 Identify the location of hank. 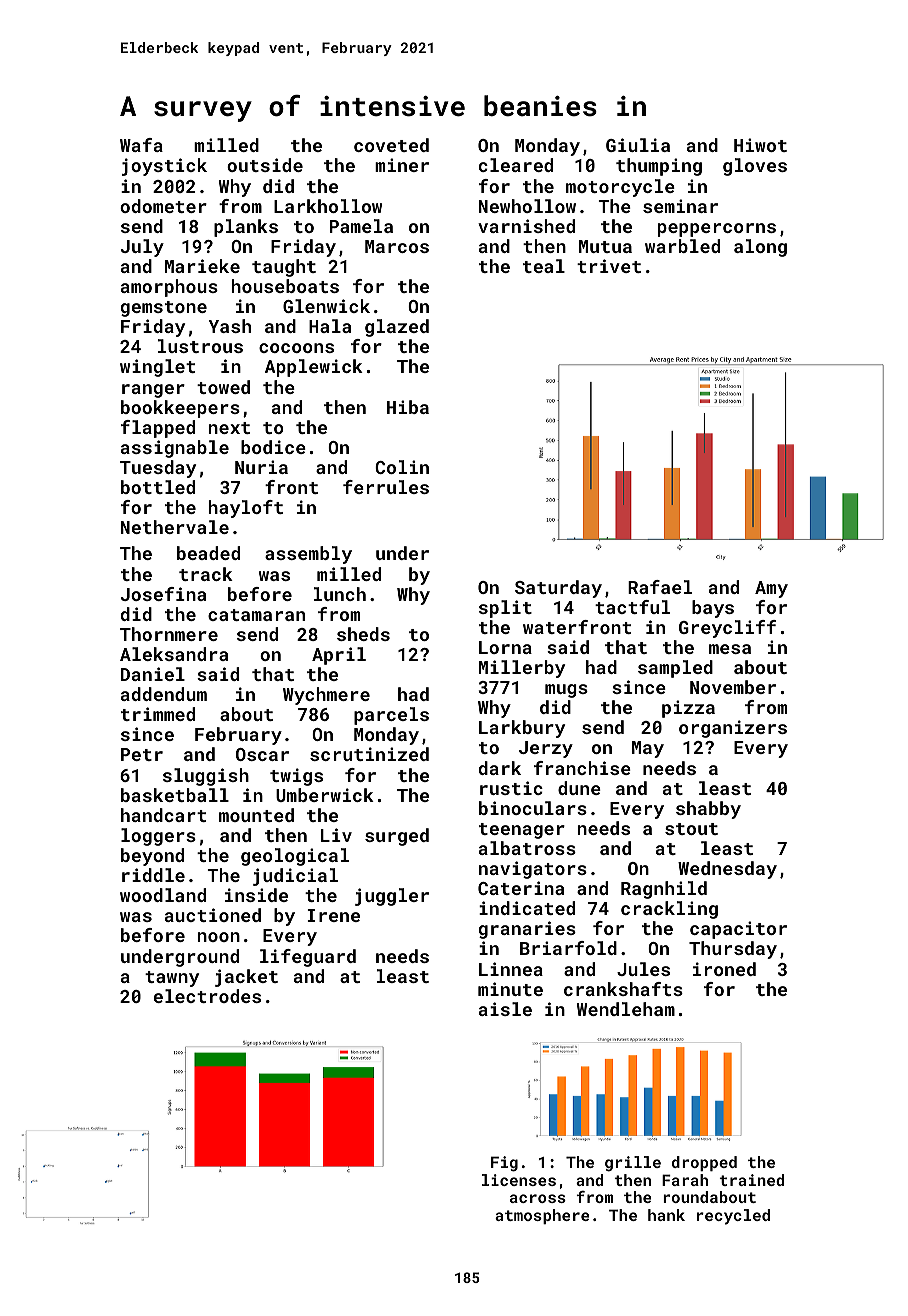
(666, 1215).
